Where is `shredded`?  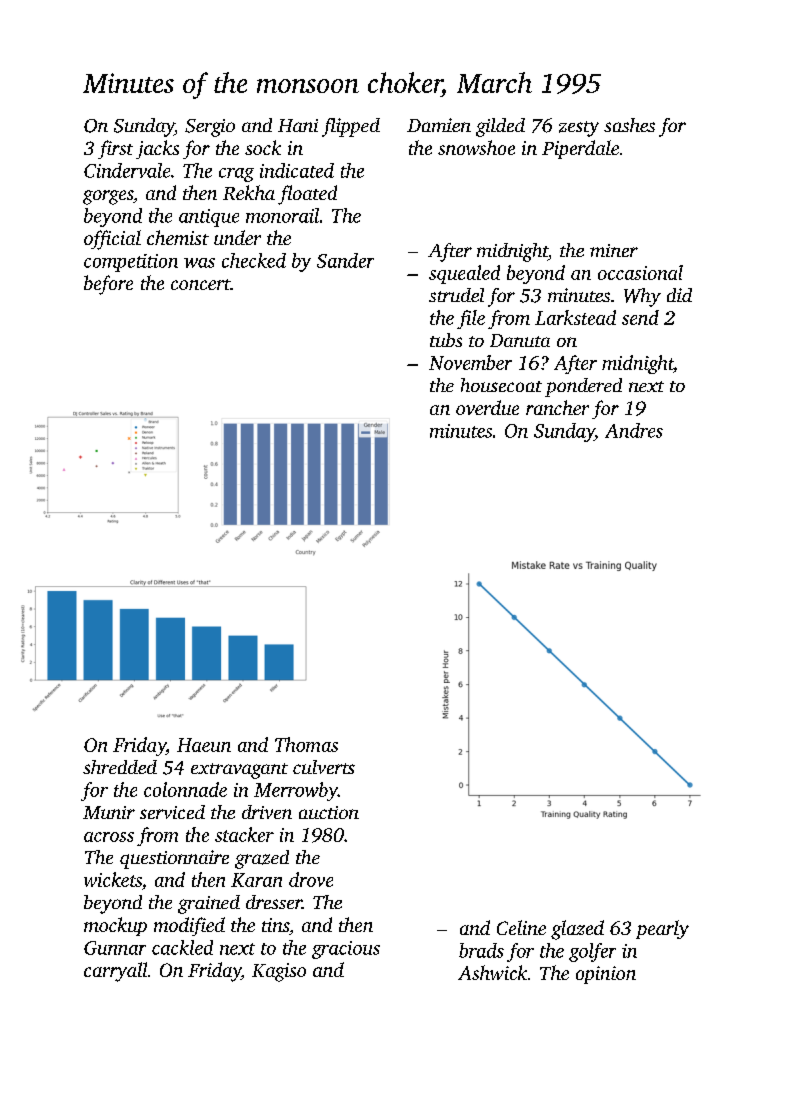 shredded is located at coordinates (120, 767).
